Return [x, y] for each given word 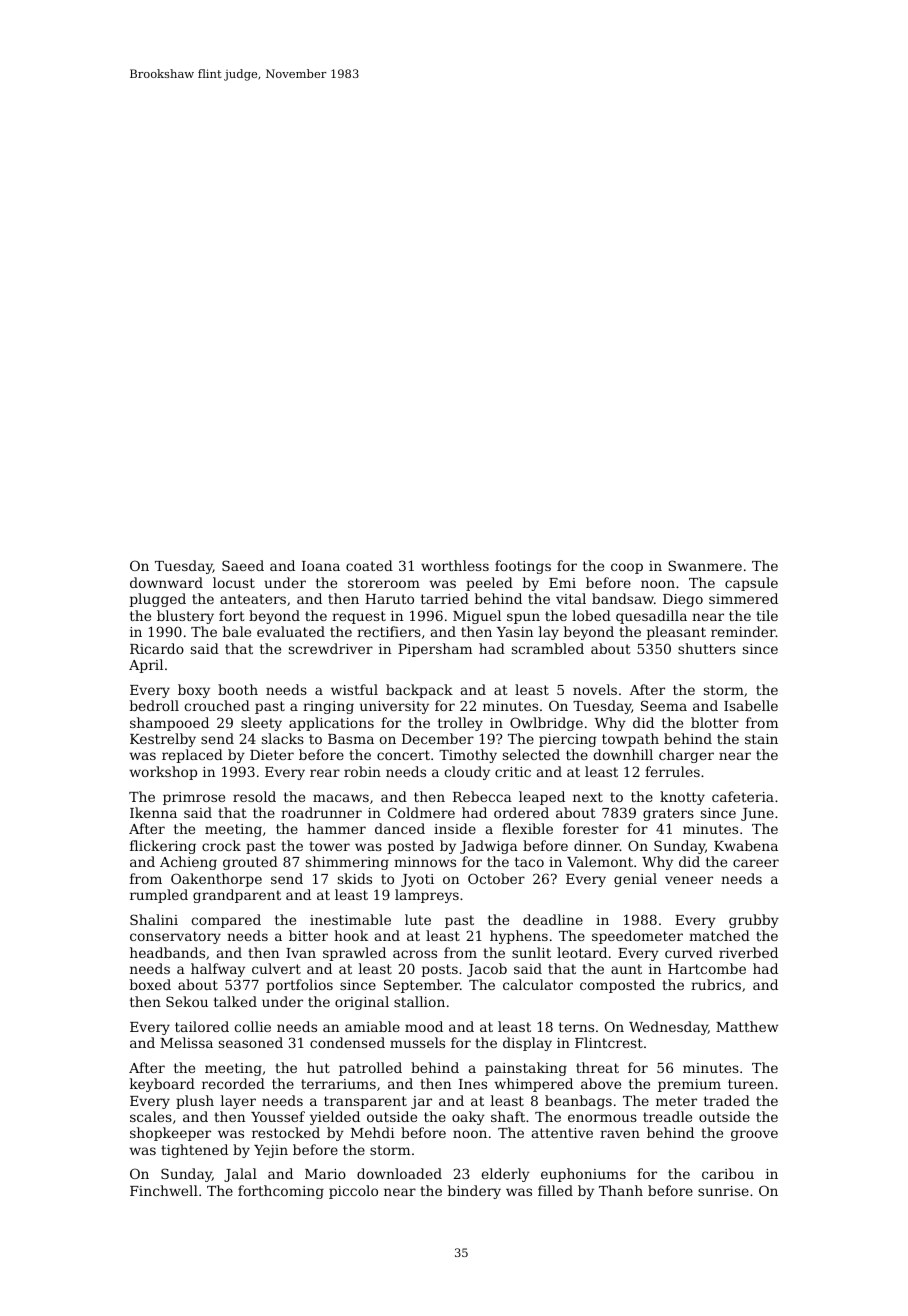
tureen [751, 1084]
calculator [538, 984]
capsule [751, 584]
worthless [455, 565]
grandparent [237, 896]
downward [166, 582]
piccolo [353, 1192]
